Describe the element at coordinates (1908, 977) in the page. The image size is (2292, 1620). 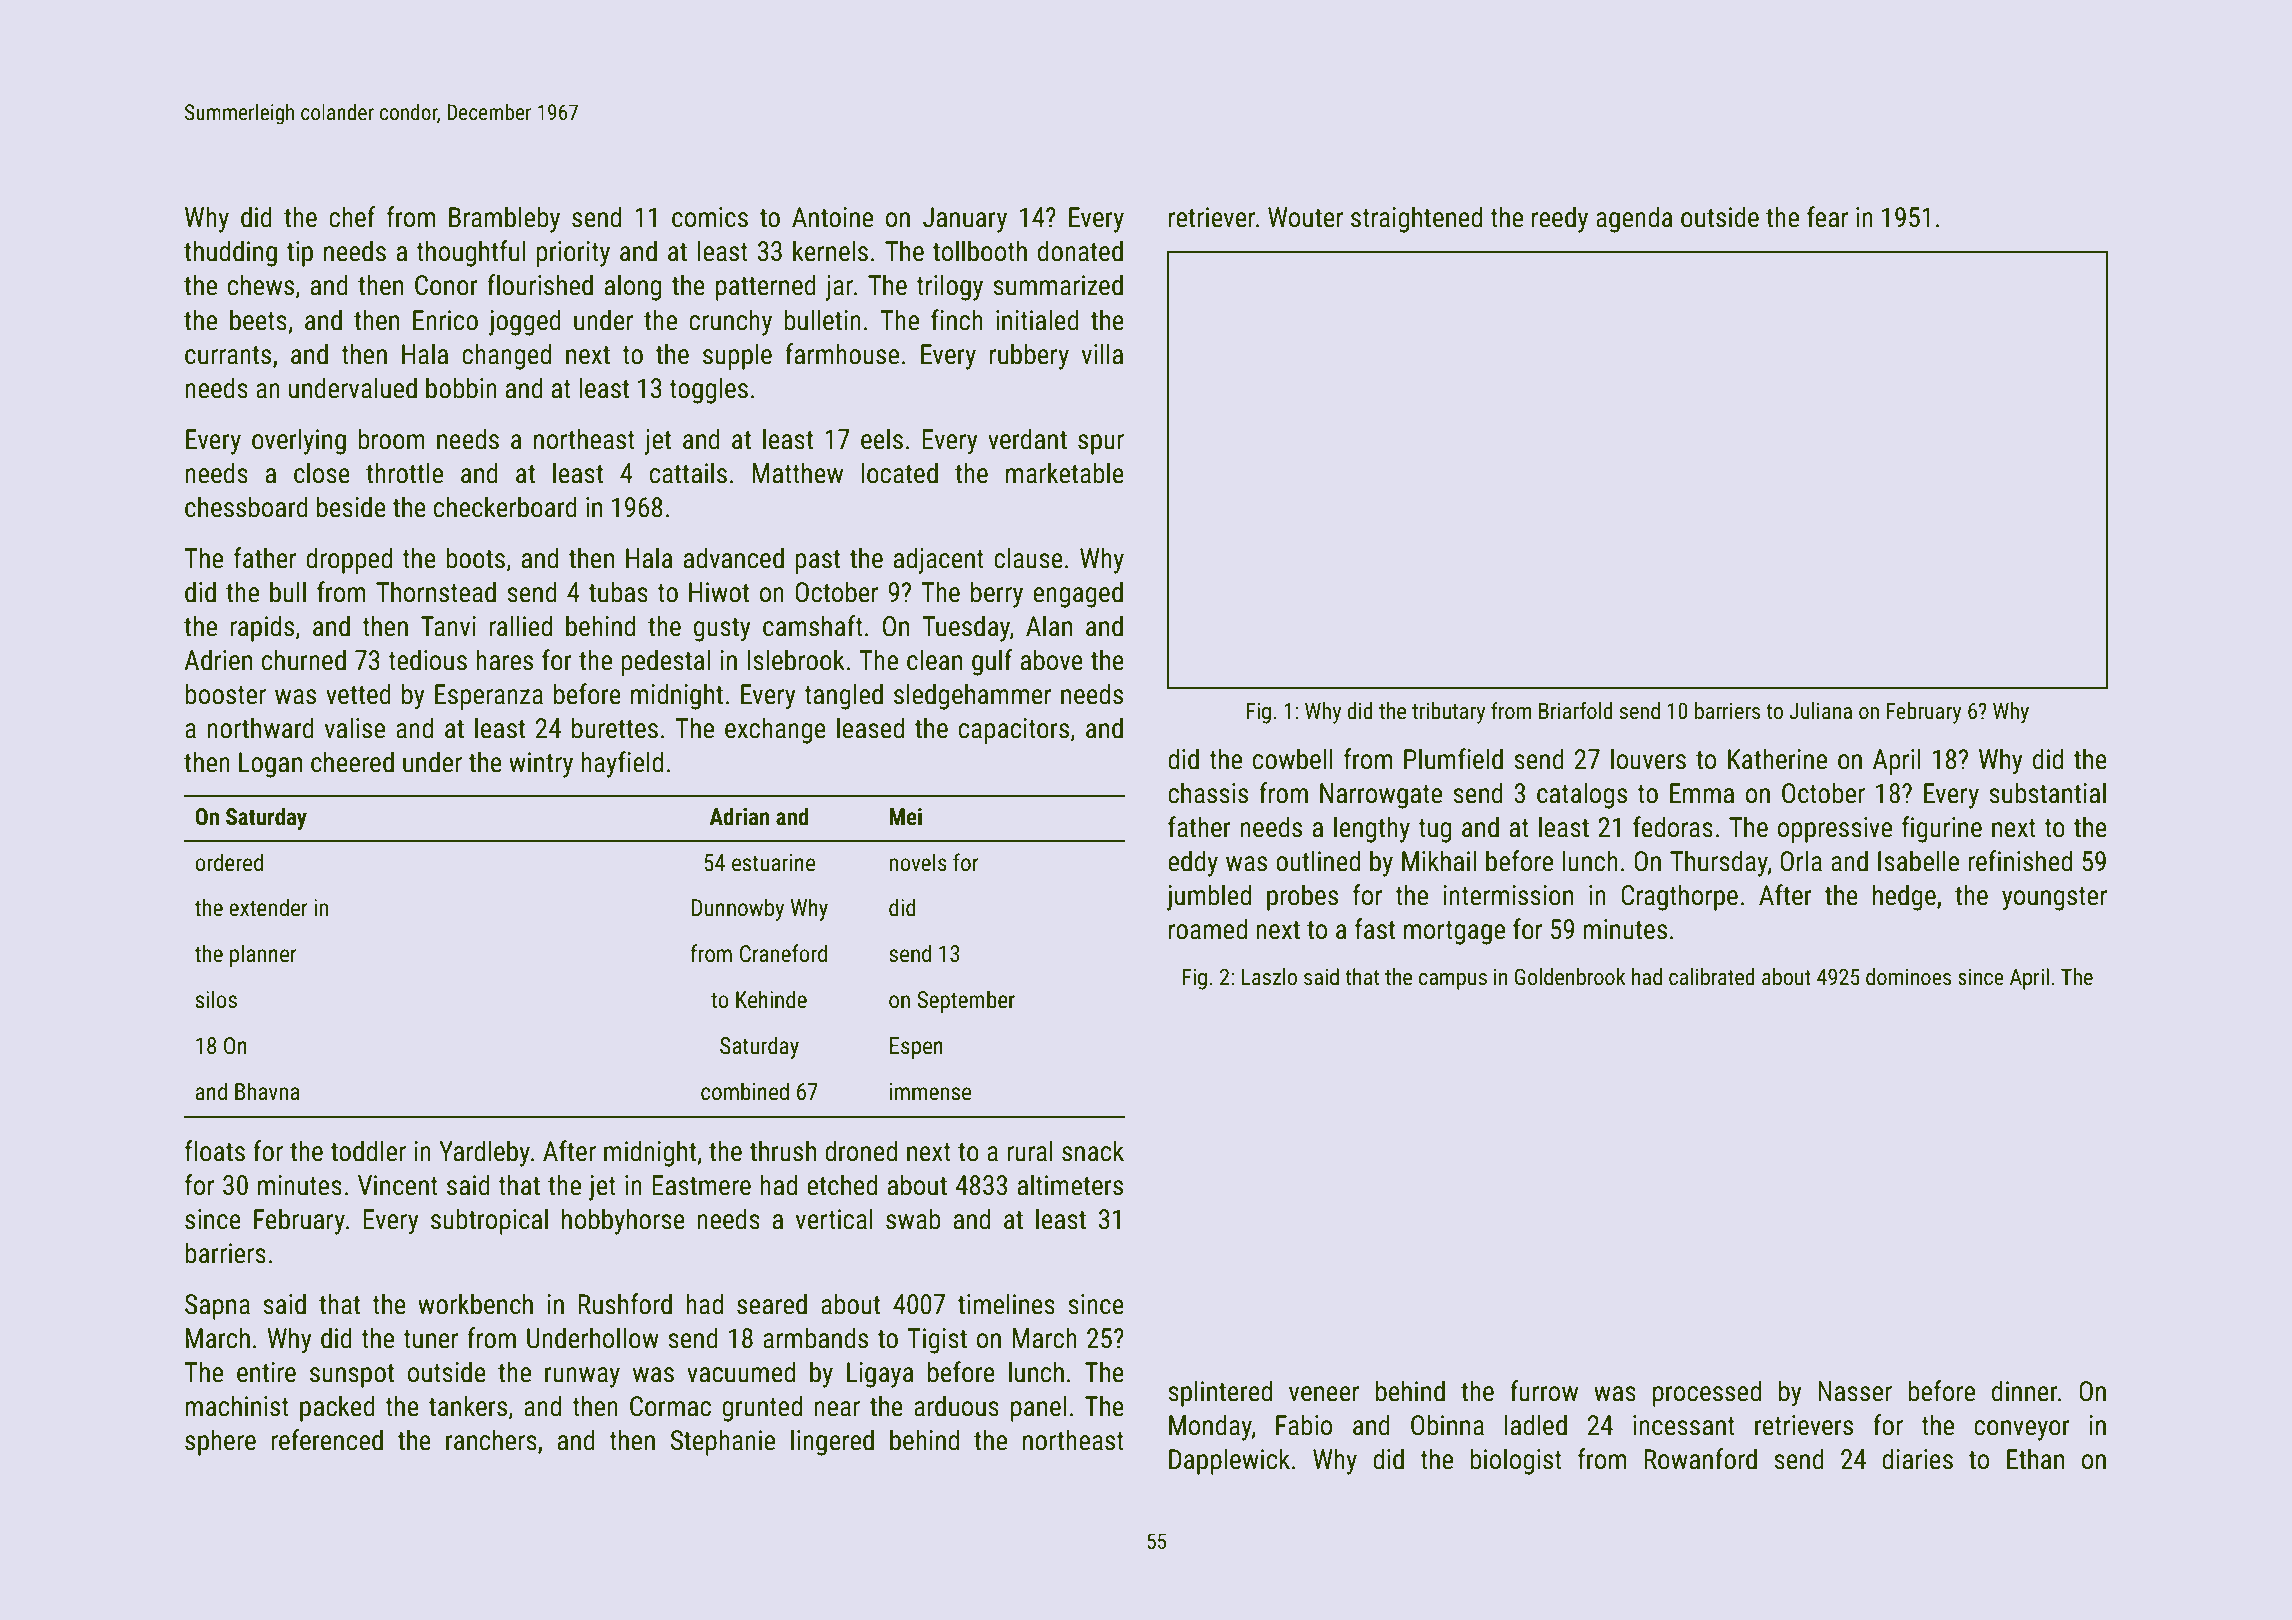
I see `dominoes` at that location.
